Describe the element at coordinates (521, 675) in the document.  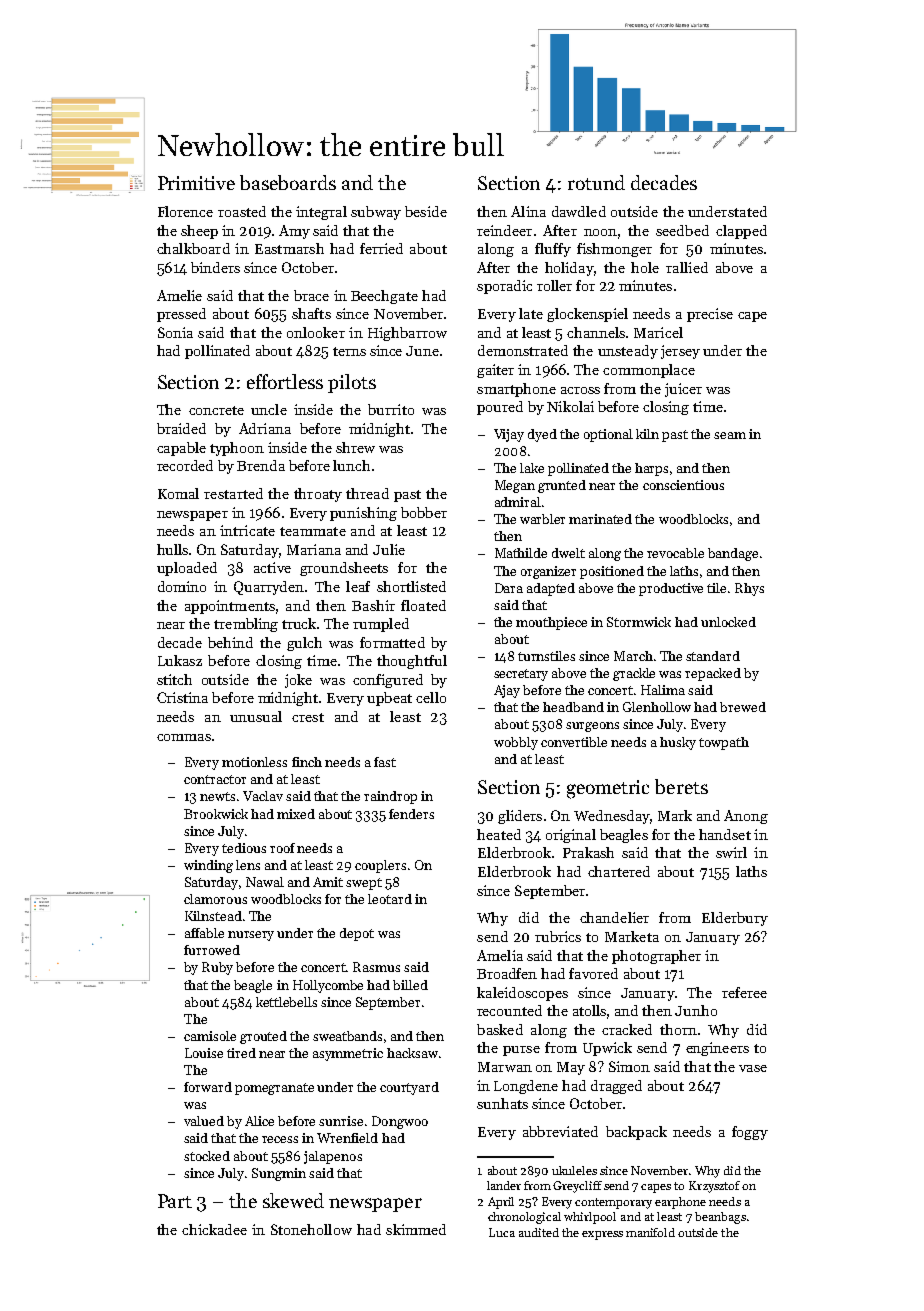
I see `secretary` at that location.
